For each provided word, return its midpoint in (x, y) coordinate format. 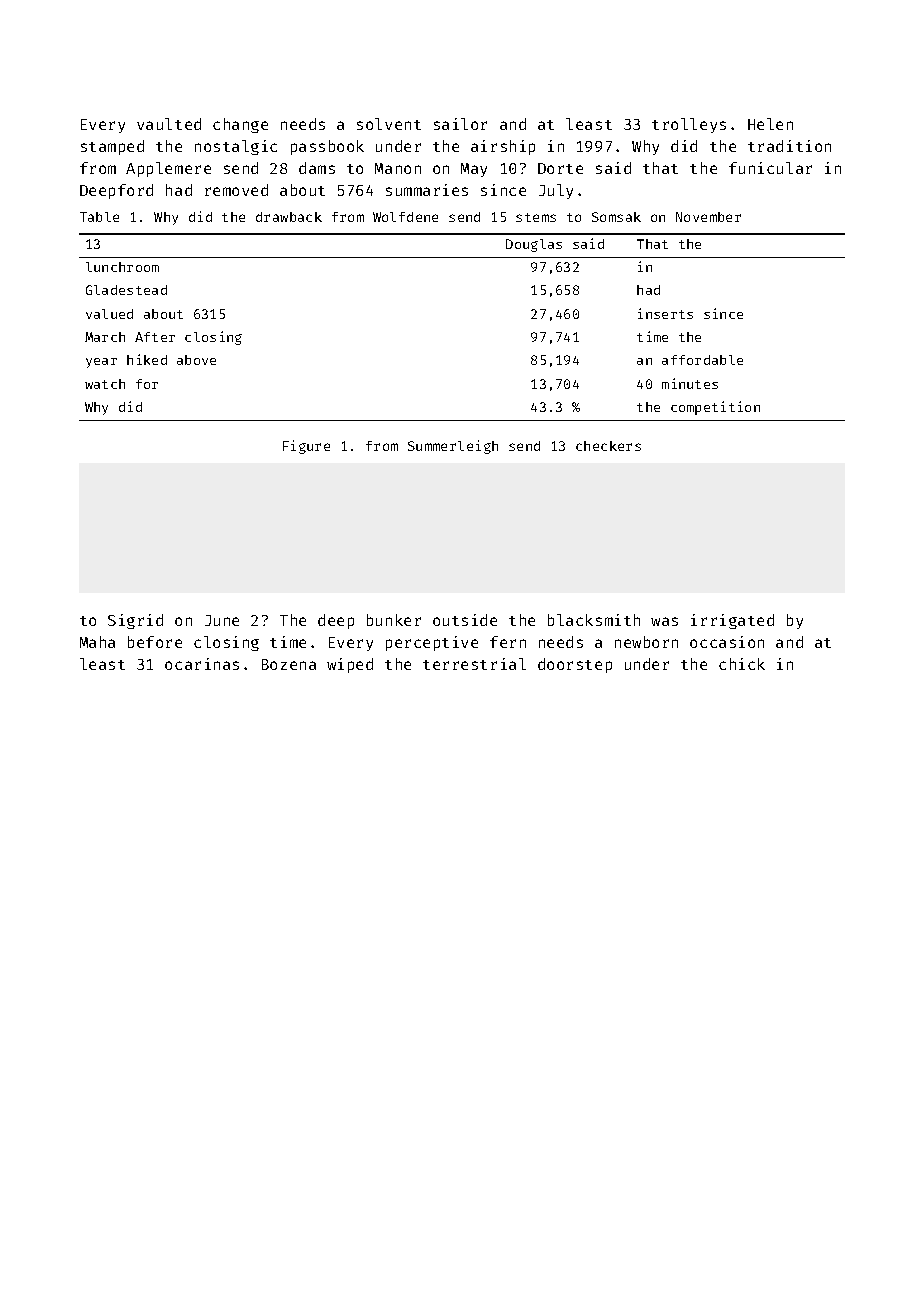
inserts (665, 313)
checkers (608, 446)
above (196, 360)
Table (99, 217)
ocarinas (202, 664)
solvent (389, 124)
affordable (702, 360)
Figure (306, 447)
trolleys (689, 125)
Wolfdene (405, 217)
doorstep (575, 665)
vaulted (169, 124)
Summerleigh (453, 447)
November (708, 217)
